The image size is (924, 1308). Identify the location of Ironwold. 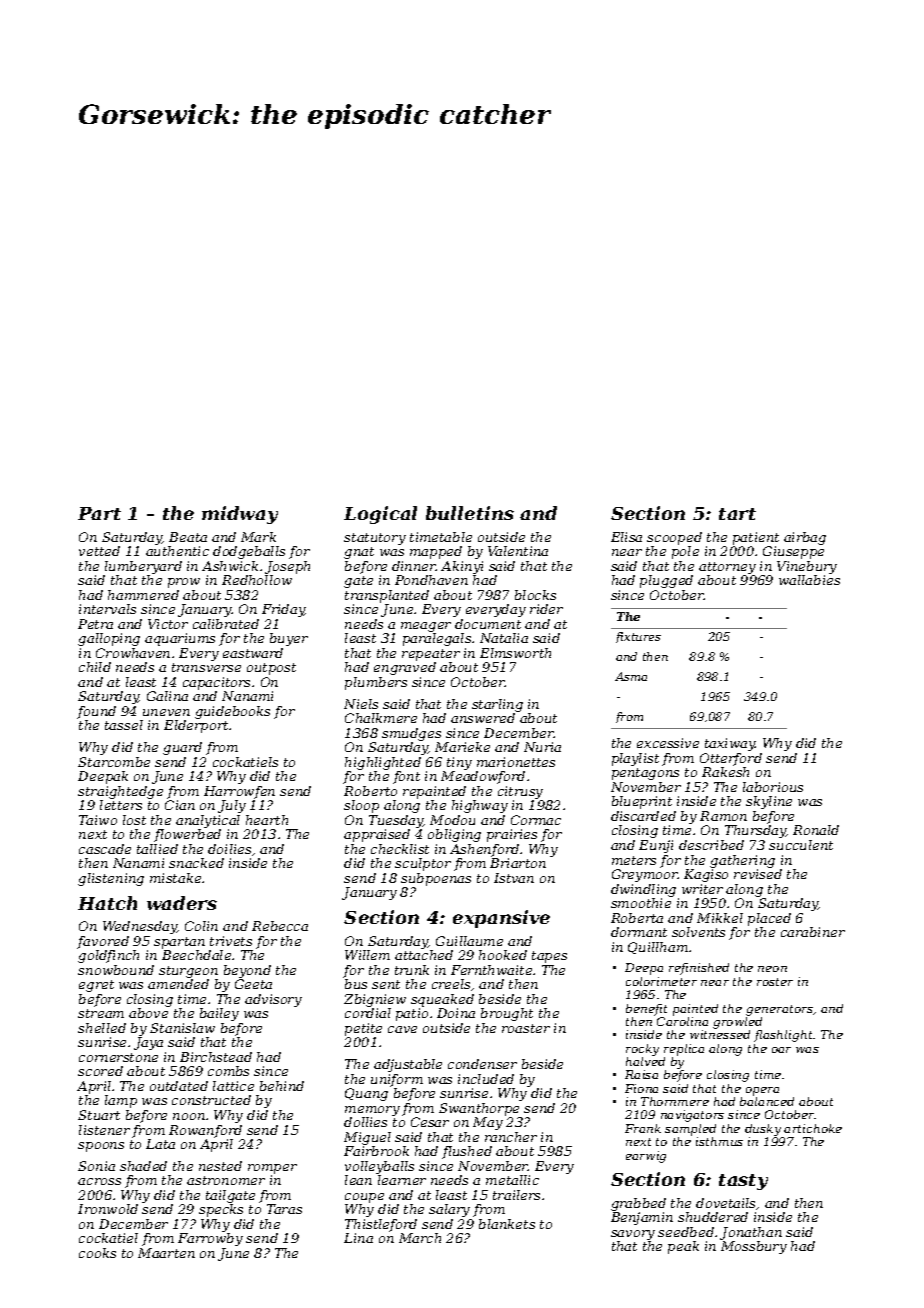
(108, 1209).
